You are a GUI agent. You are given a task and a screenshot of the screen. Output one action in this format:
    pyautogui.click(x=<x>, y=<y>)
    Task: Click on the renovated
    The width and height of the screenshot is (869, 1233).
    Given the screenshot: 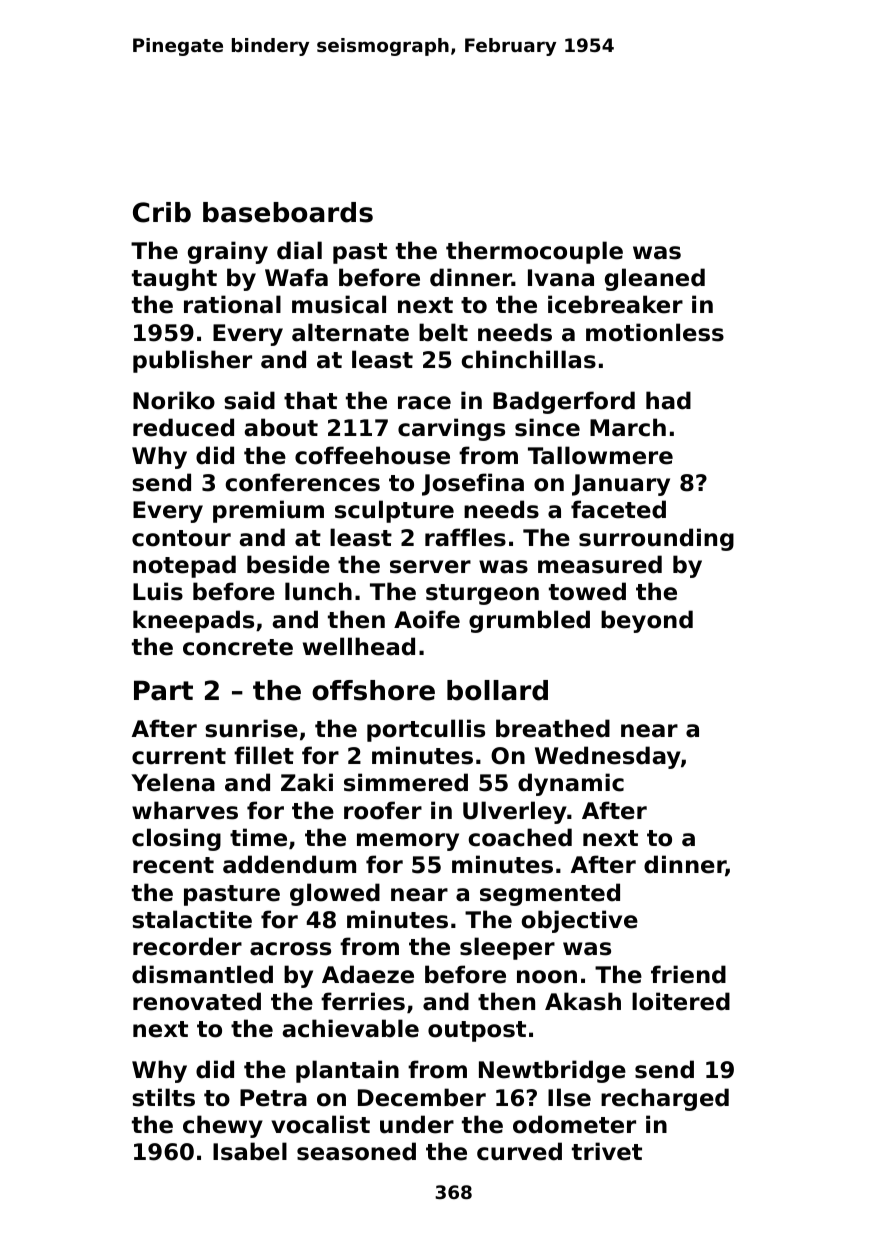 What is the action you would take?
    pyautogui.click(x=197, y=1001)
